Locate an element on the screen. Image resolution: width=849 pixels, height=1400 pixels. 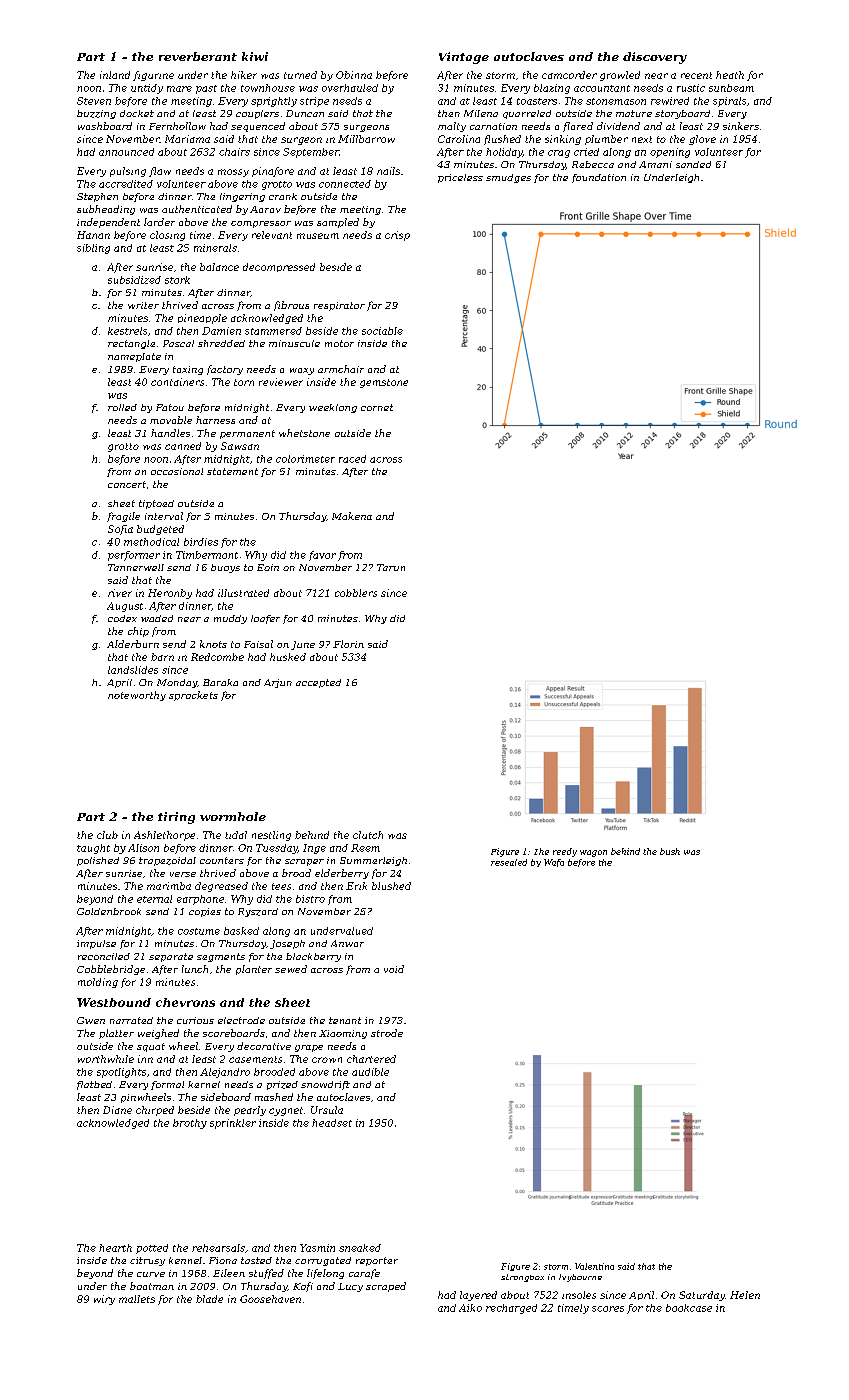
scraped is located at coordinates (386, 1287).
